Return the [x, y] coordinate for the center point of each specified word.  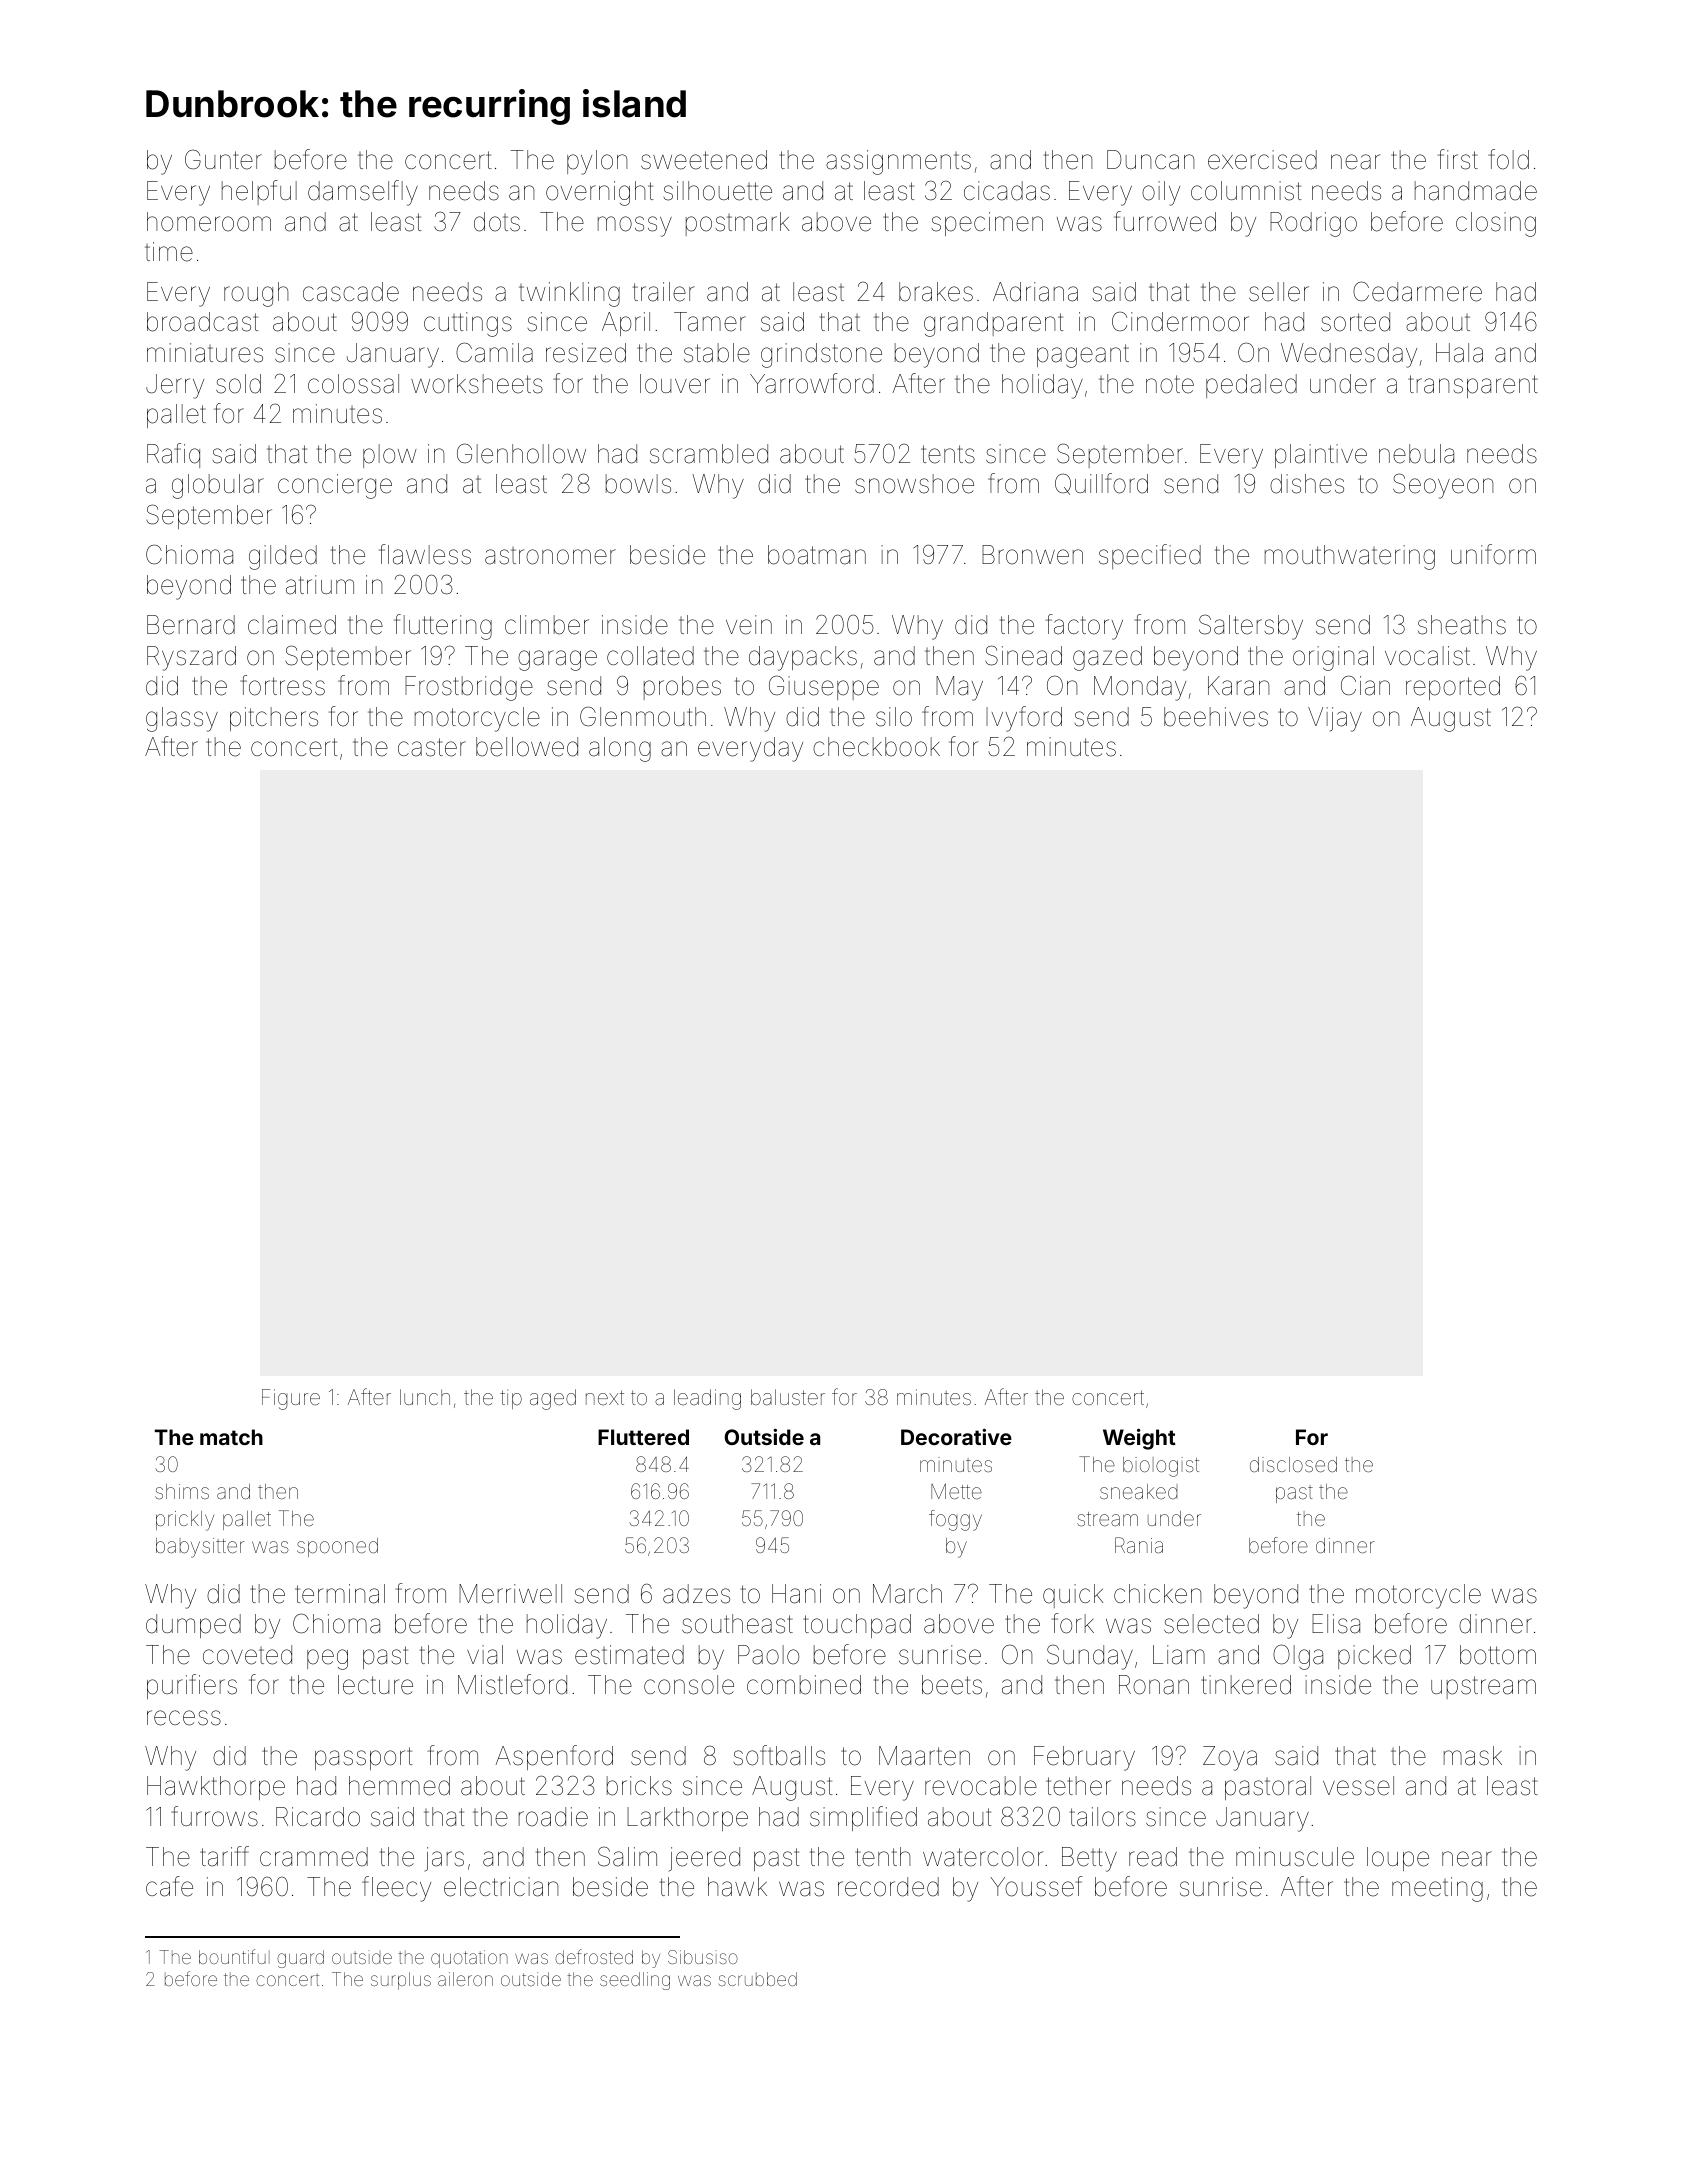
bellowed [527, 747]
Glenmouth [643, 716]
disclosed [1293, 1464]
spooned [337, 1547]
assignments [898, 162]
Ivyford [1024, 719]
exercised [1262, 160]
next [605, 1397]
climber [547, 625]
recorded [888, 1887]
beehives [1216, 717]
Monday [1140, 688]
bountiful [234, 1956]
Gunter [223, 160]
